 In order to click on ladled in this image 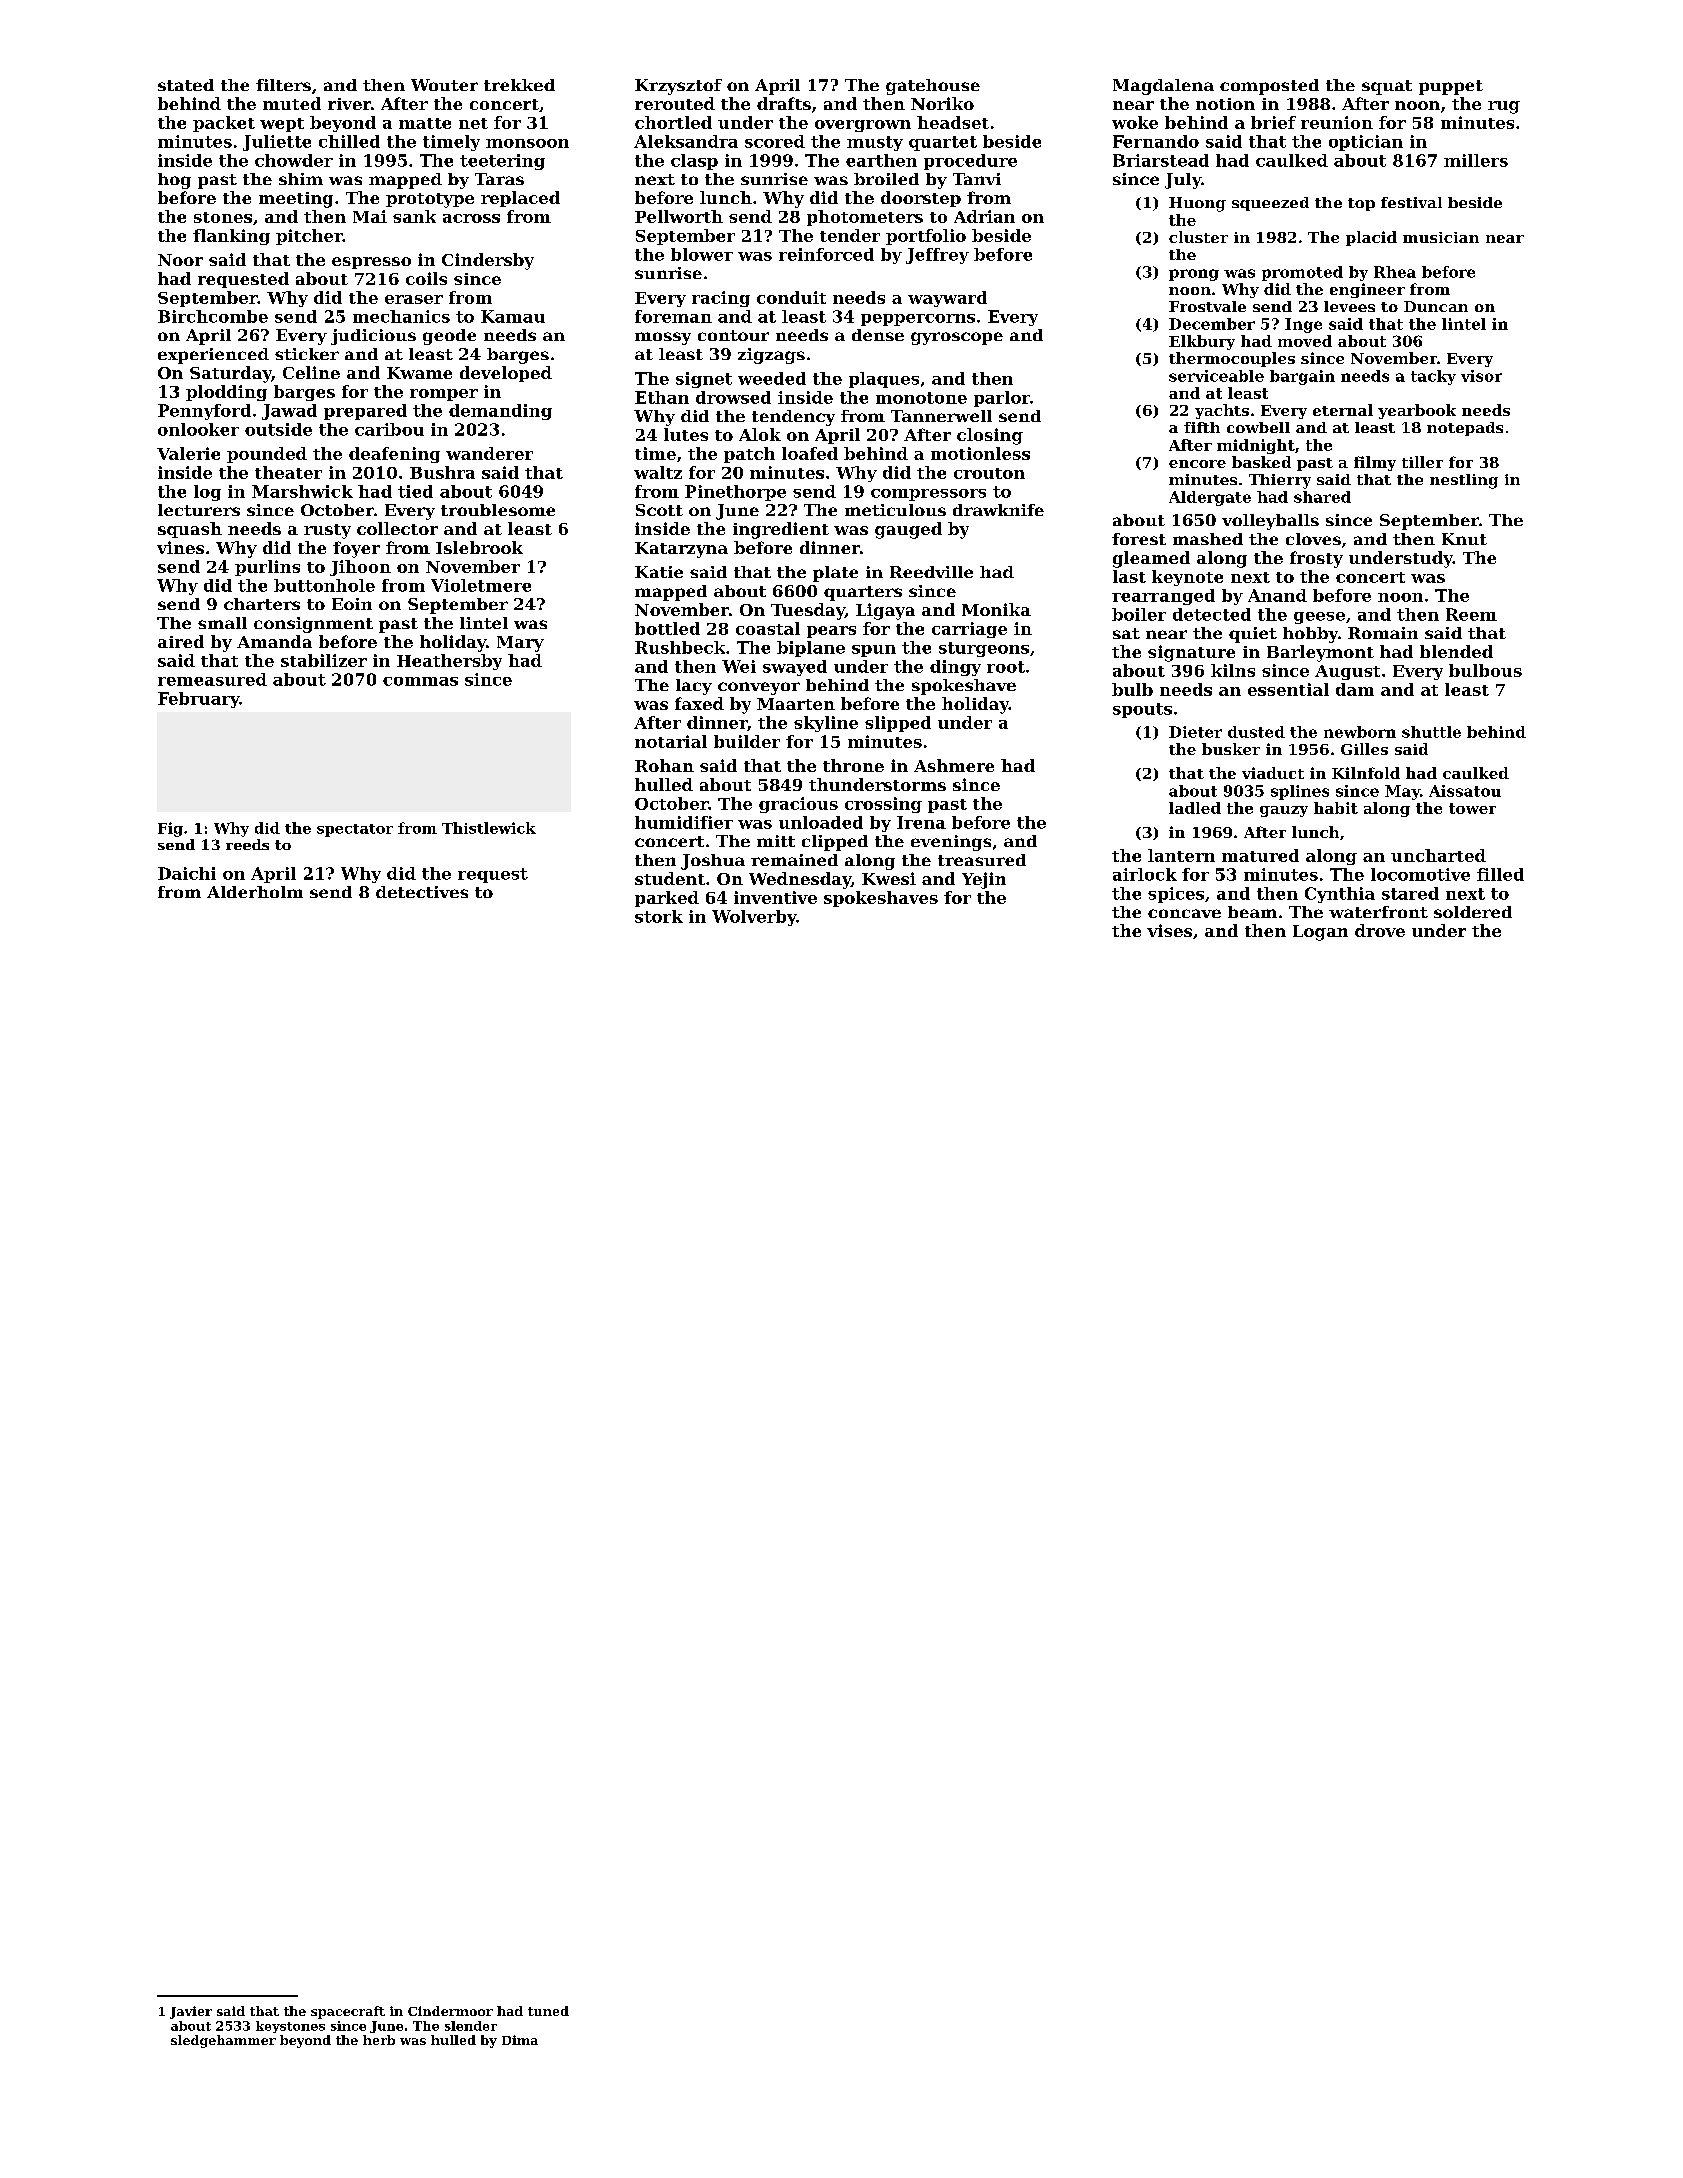, I will do `click(1195, 808)`.
